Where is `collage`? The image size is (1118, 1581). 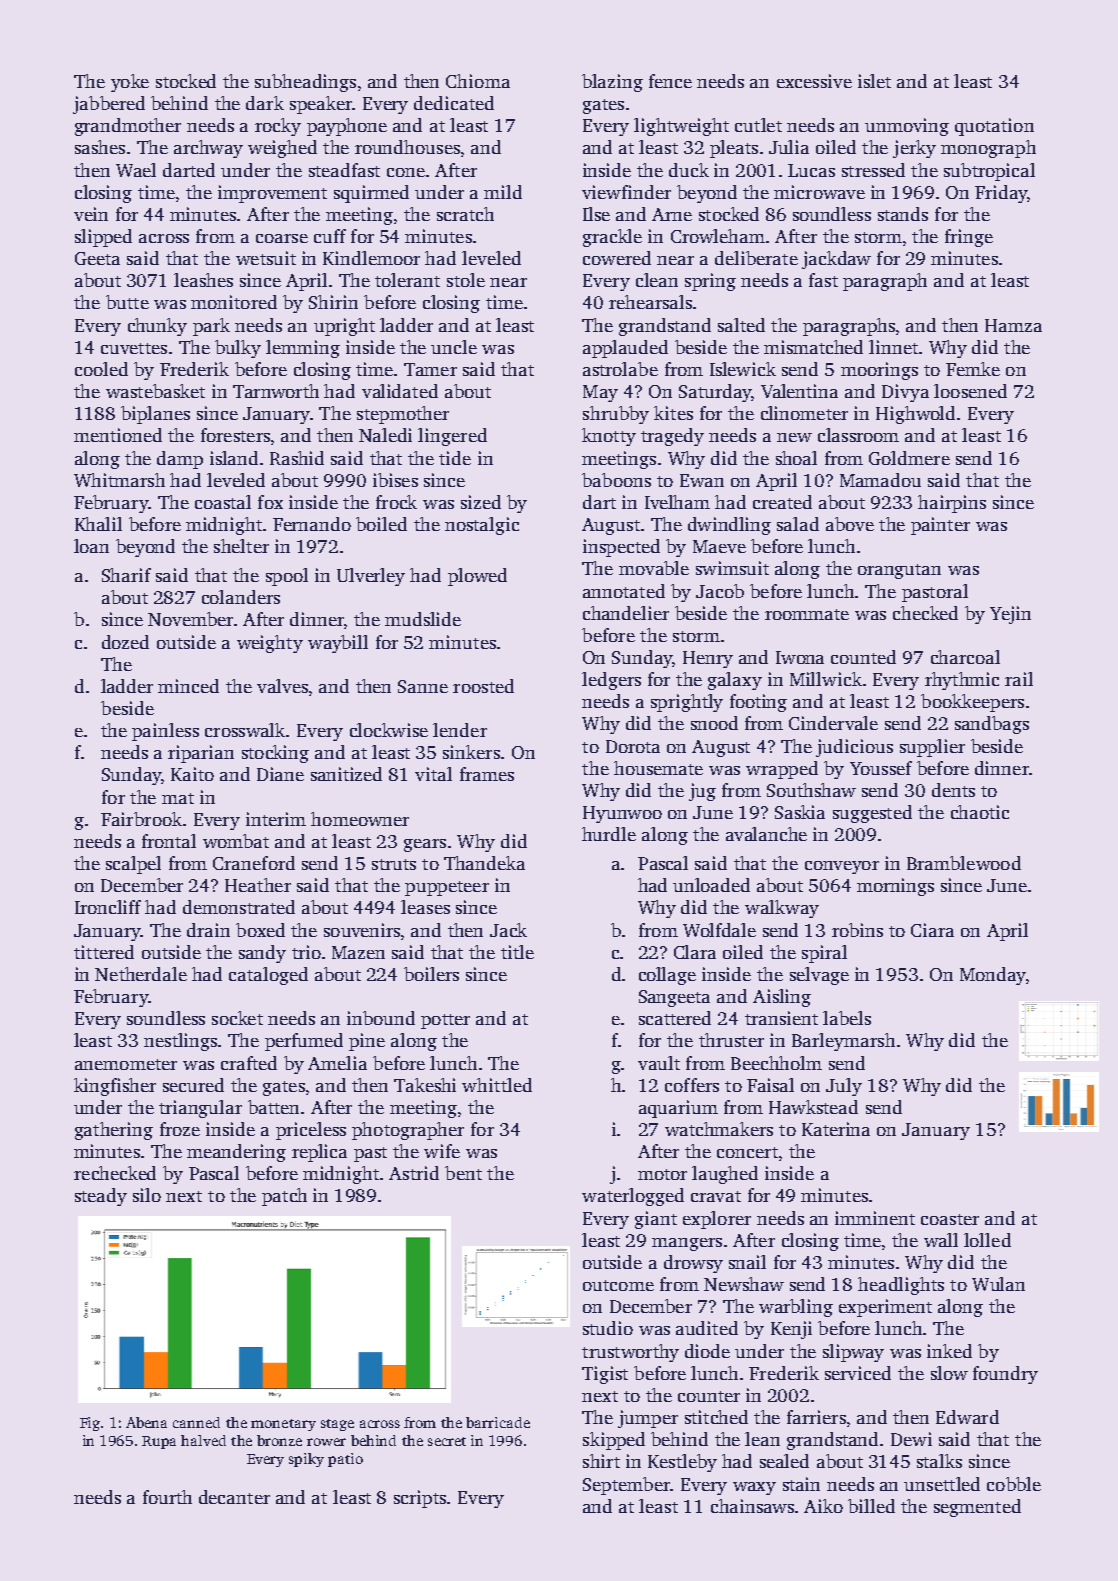 collage is located at coordinates (667, 976).
